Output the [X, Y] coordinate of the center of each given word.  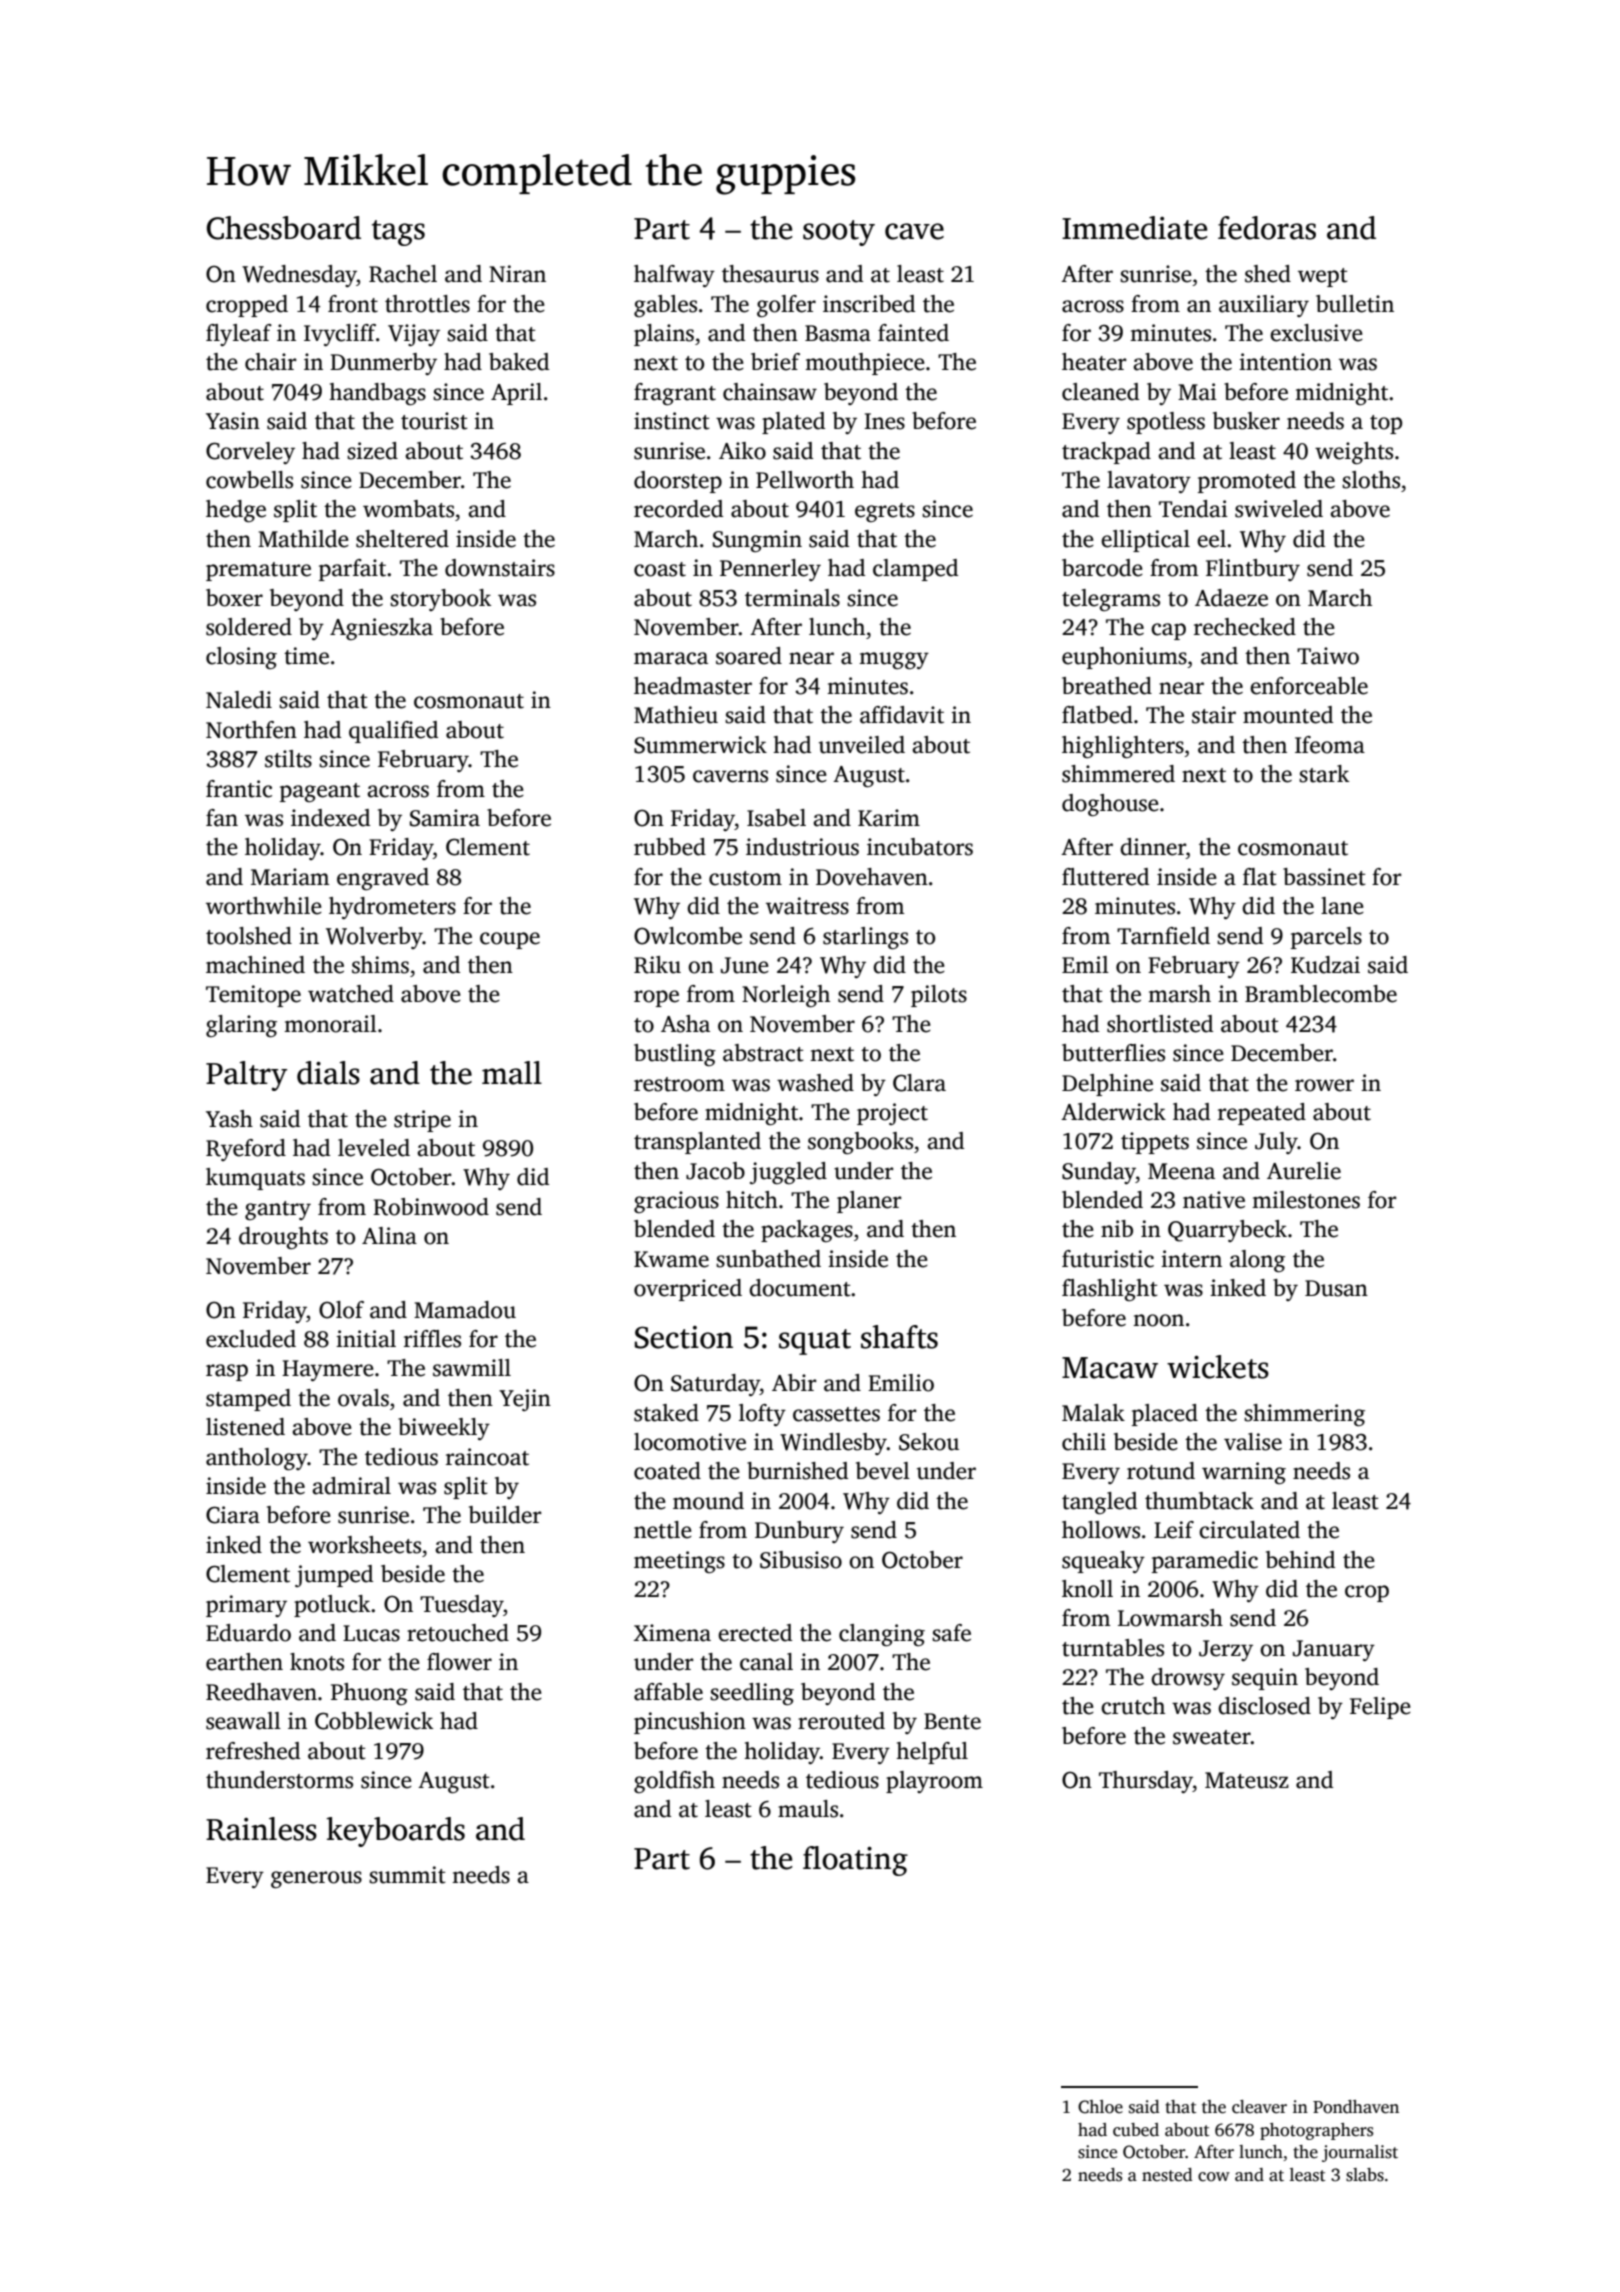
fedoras [1267, 228]
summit [407, 1875]
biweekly [444, 1429]
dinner [1153, 847]
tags [398, 233]
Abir [794, 1382]
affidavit [902, 715]
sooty [839, 233]
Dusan [1336, 1288]
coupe [510, 940]
